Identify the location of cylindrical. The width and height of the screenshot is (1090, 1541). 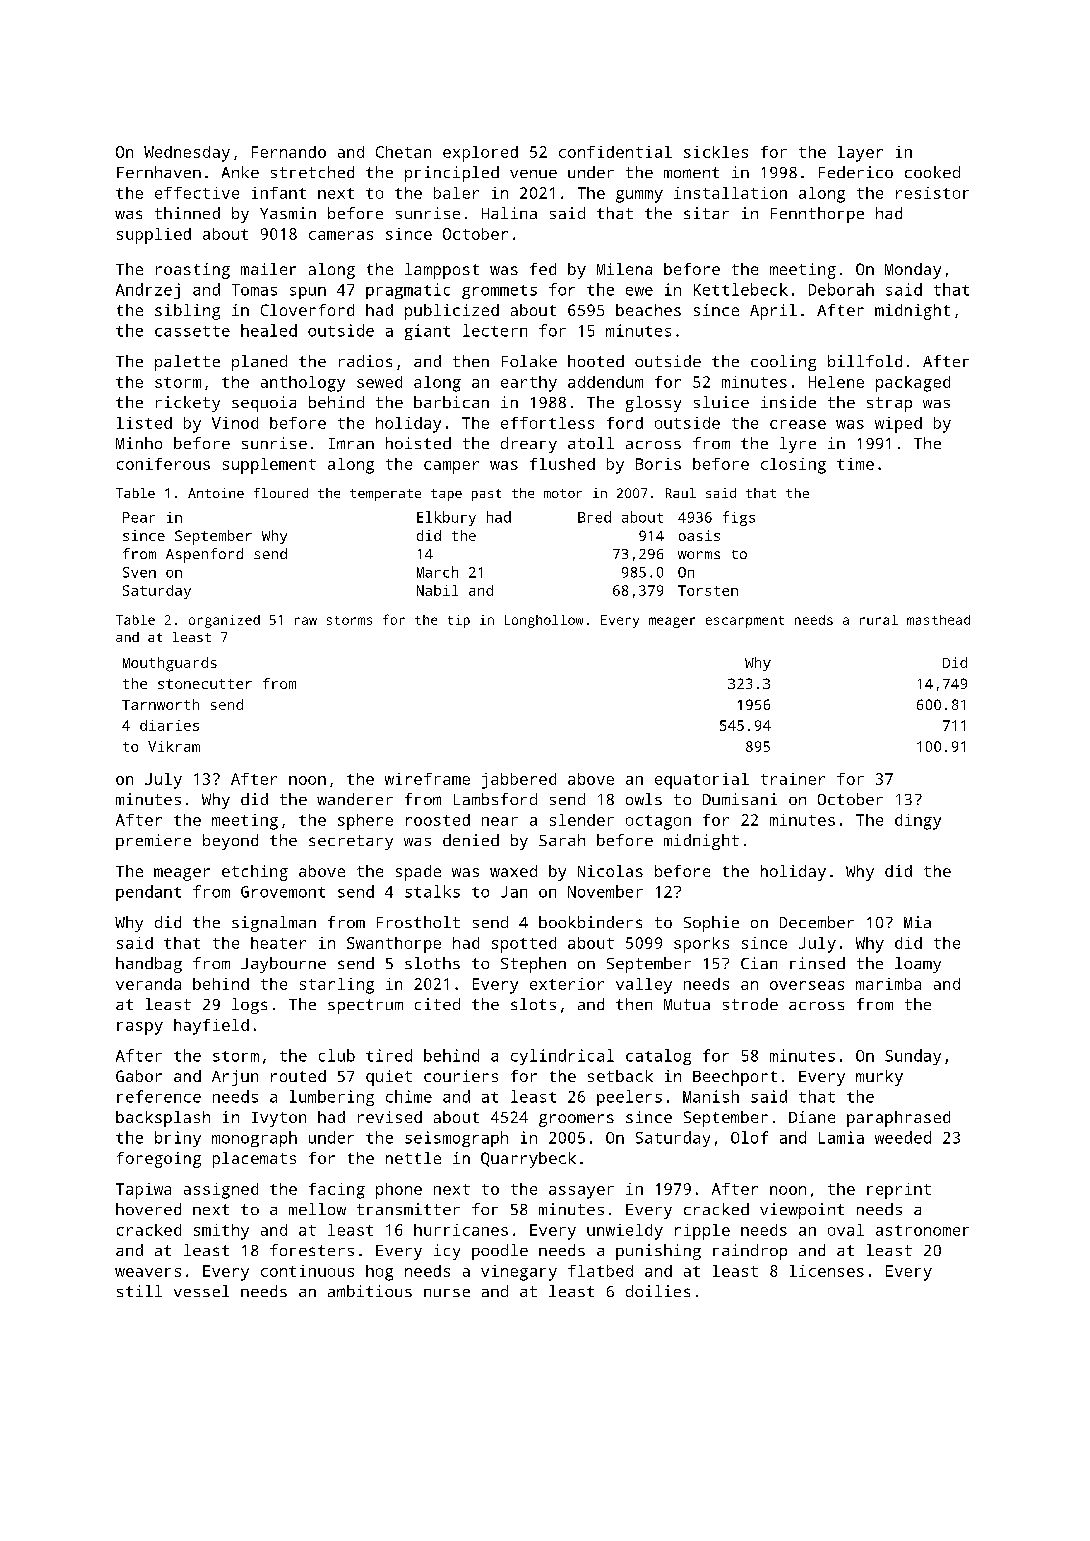
(562, 1057).
